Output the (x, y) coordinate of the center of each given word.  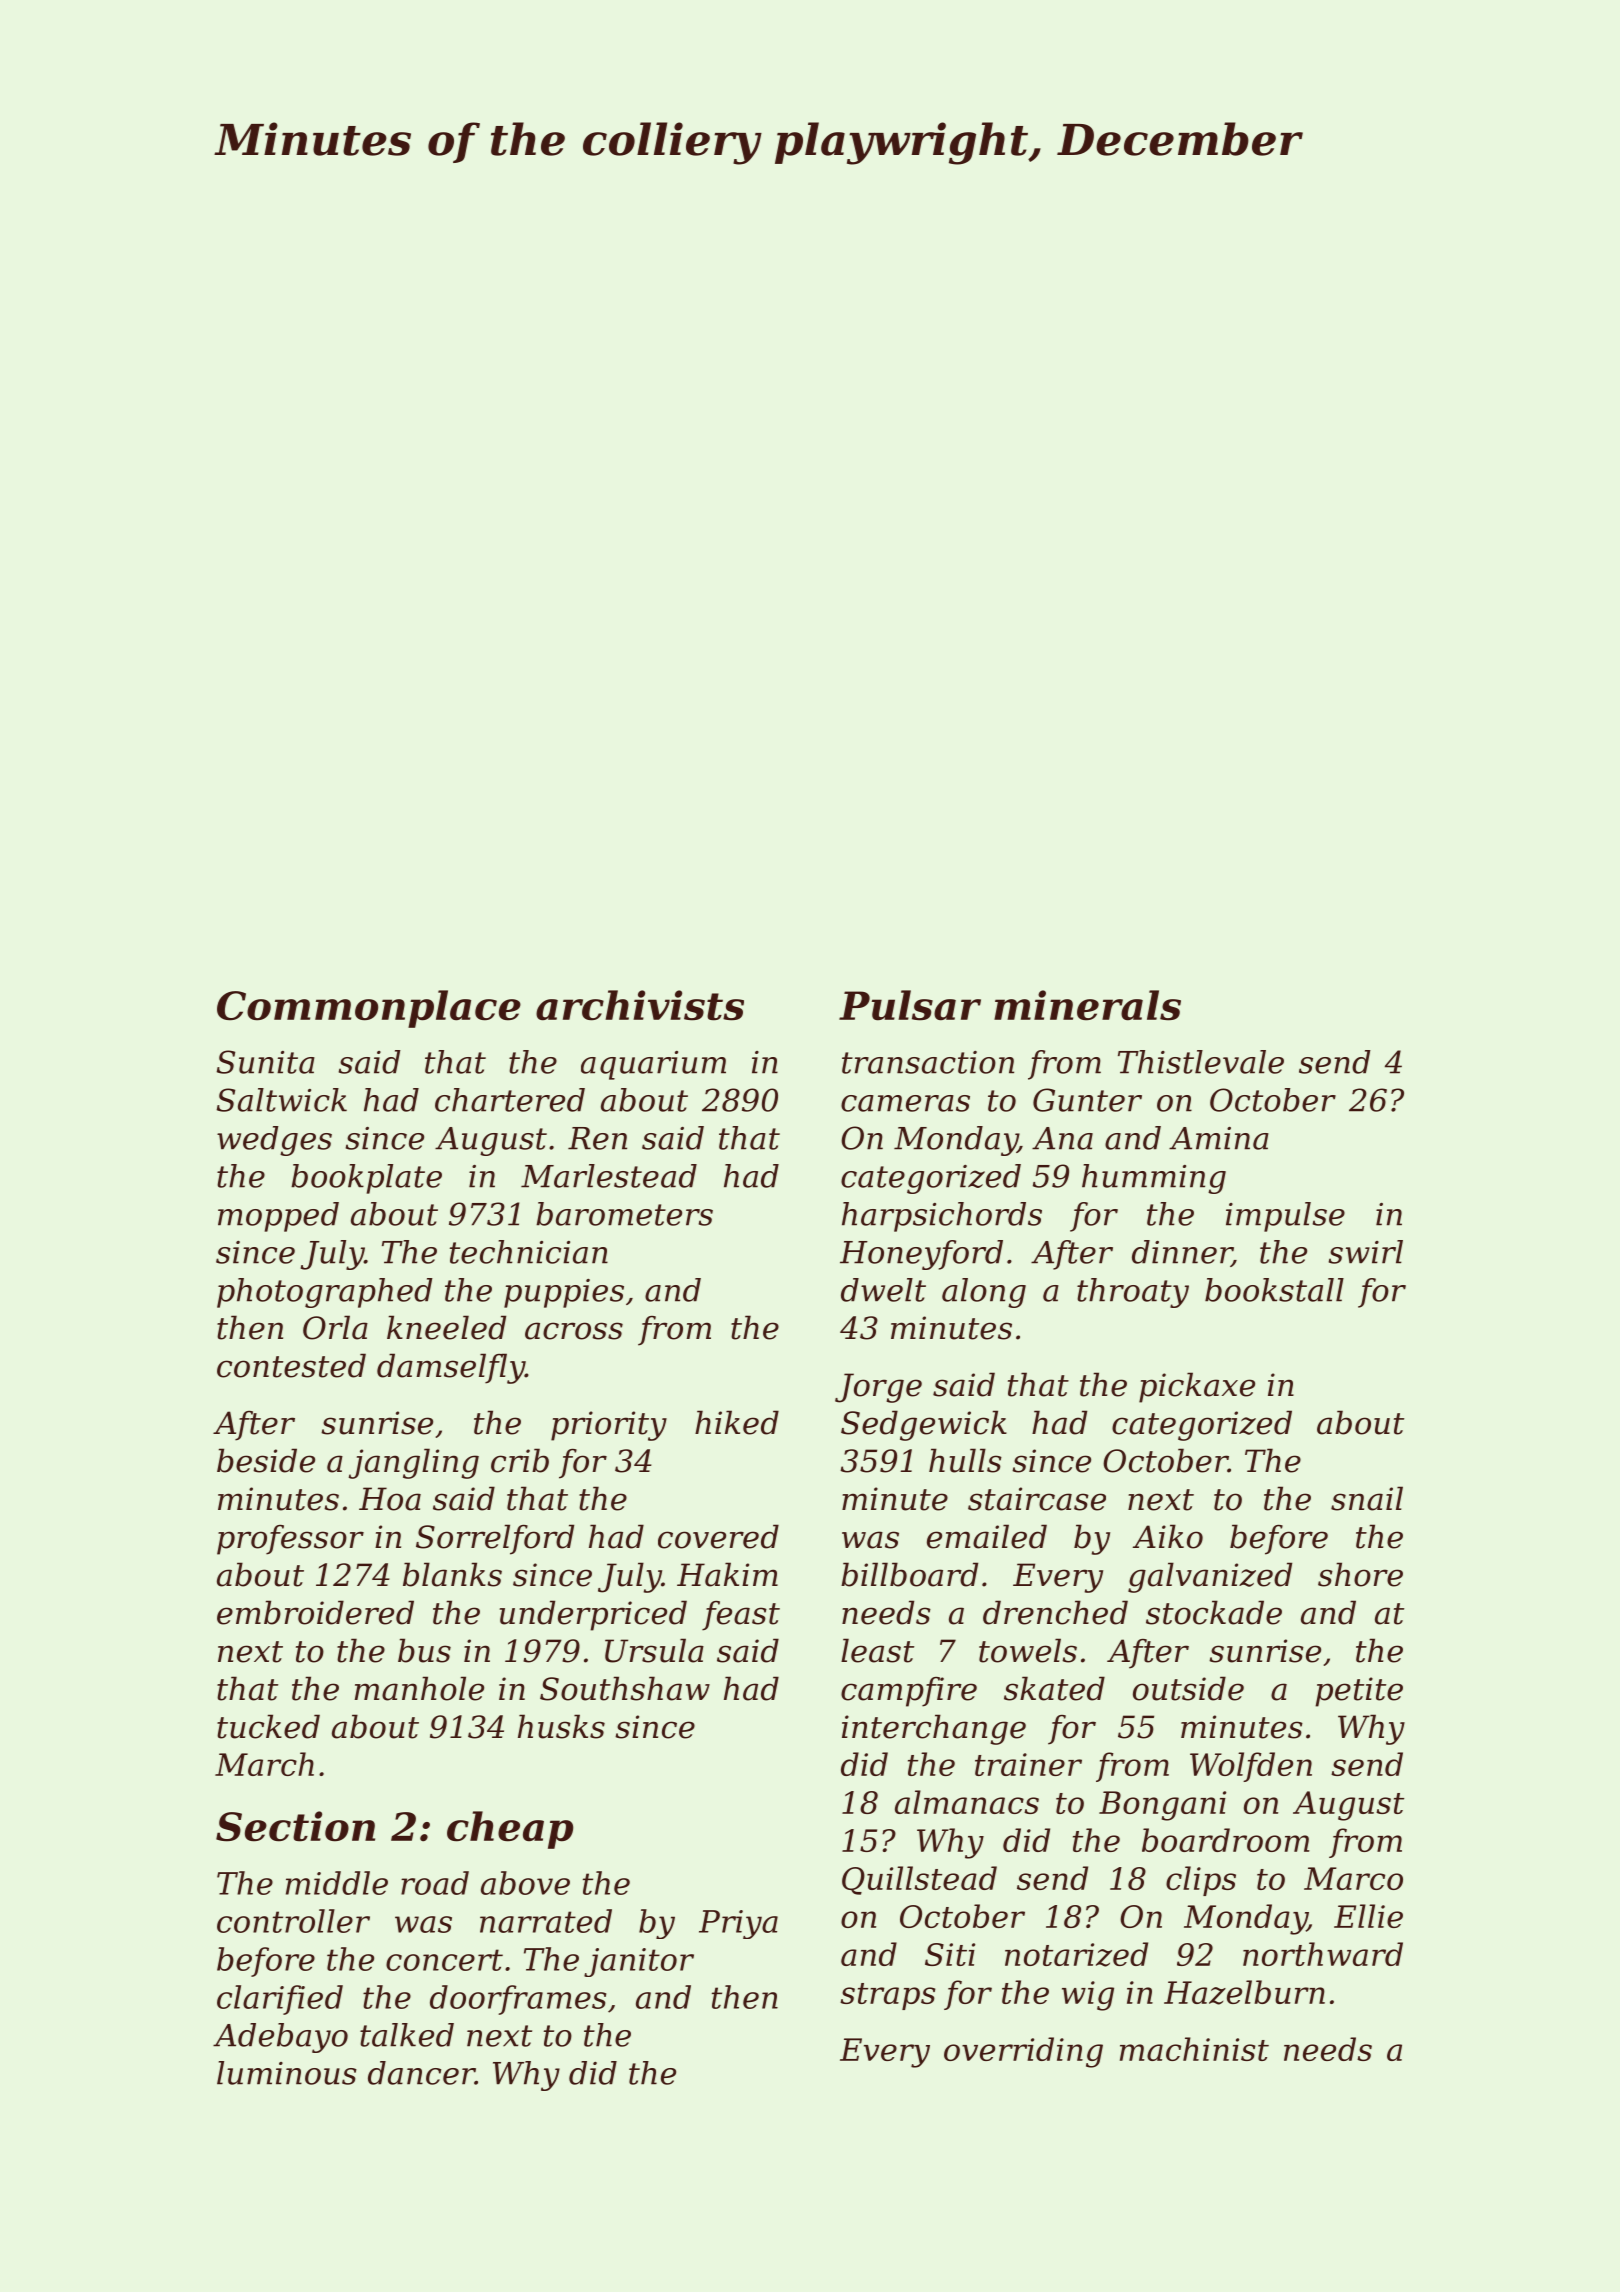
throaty (1133, 1293)
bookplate (366, 1179)
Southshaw (625, 1688)
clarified (280, 2000)
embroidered (315, 1612)
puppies (564, 1293)
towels (1028, 1650)
